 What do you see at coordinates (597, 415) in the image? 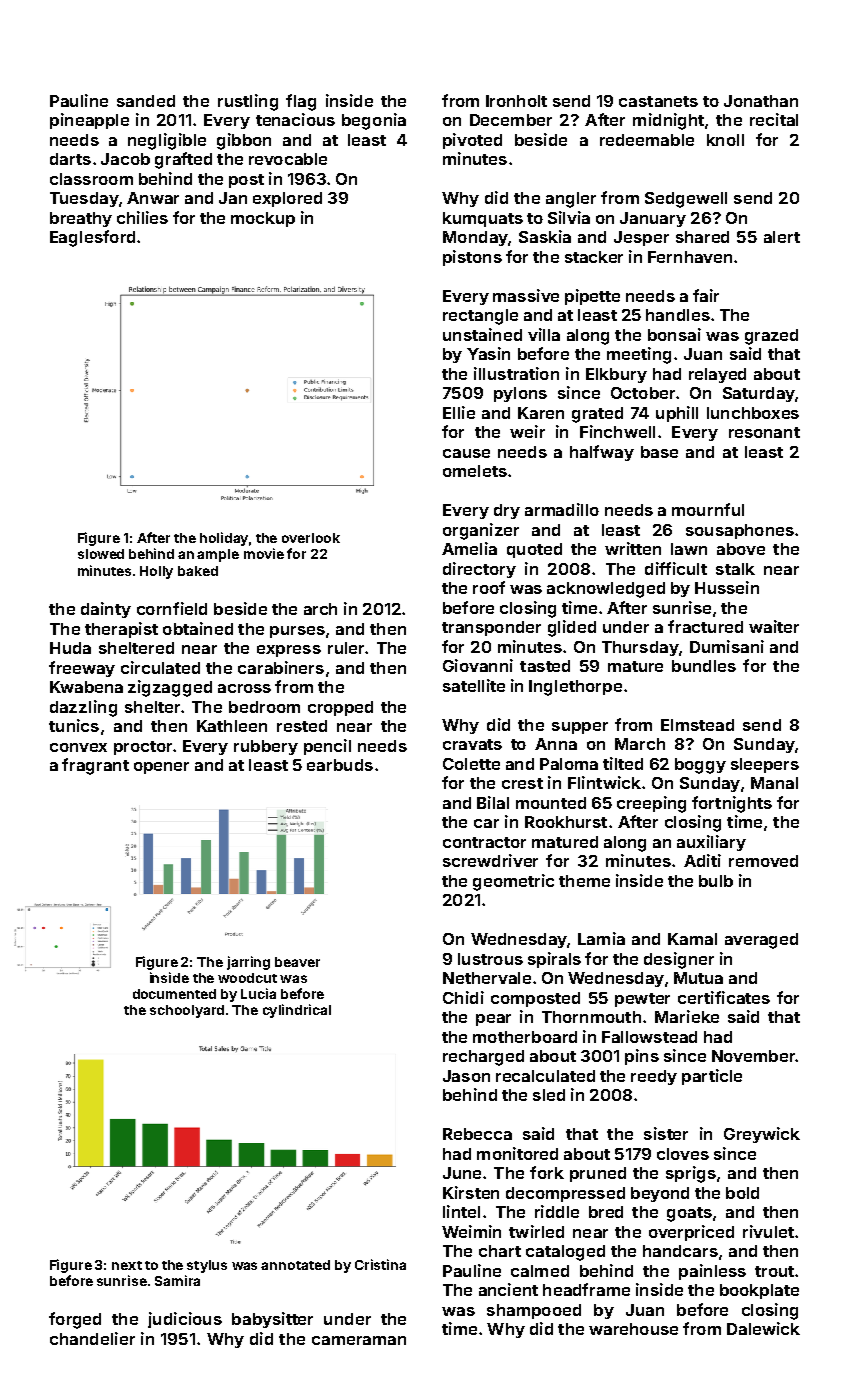
I see `grated` at bounding box center [597, 415].
